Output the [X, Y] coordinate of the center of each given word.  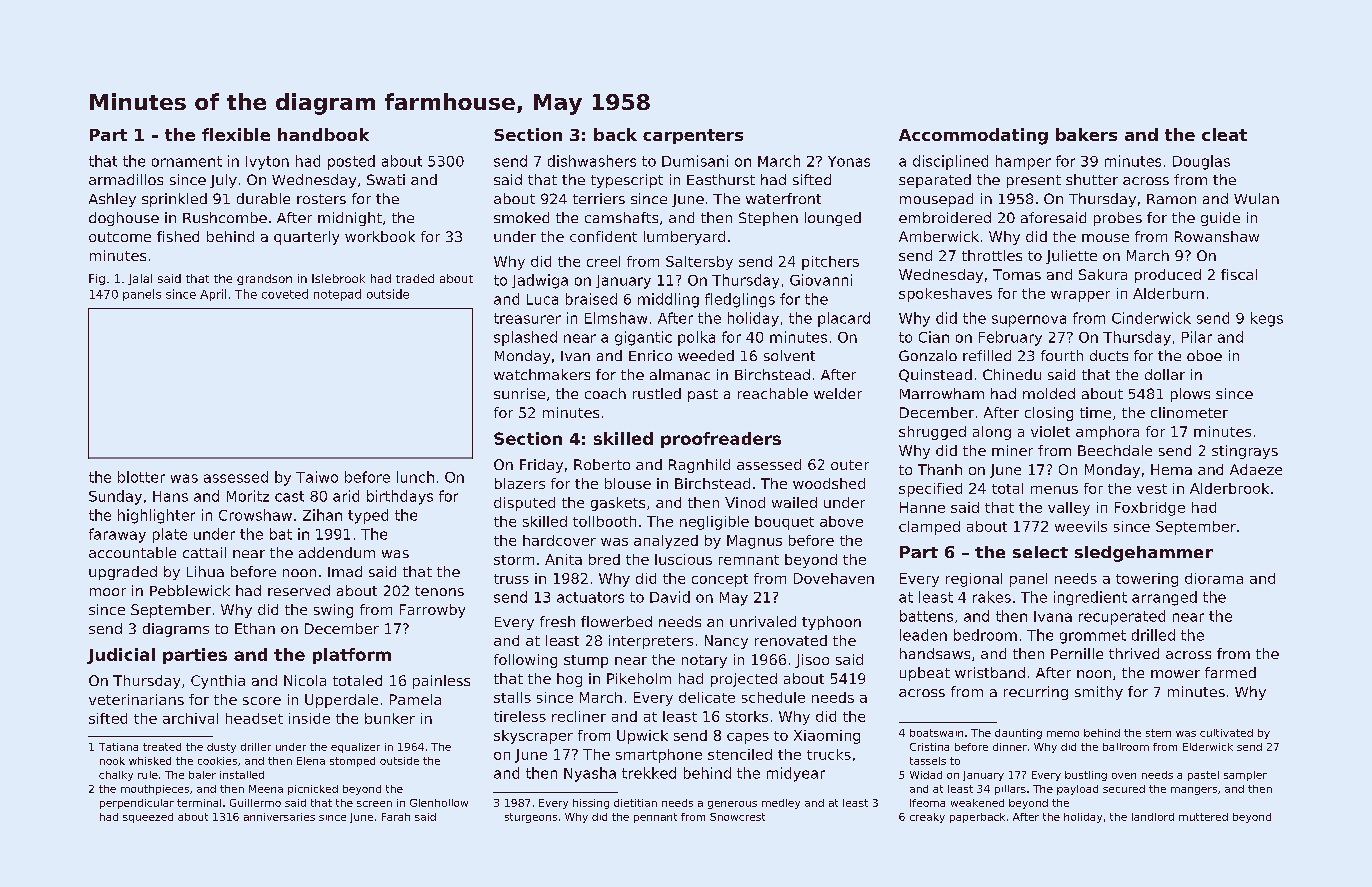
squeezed [148, 818]
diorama [1214, 578]
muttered [1203, 817]
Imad [345, 571]
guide [1220, 219]
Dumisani [695, 161]
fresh [557, 621]
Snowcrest [737, 817]
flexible [236, 134]
